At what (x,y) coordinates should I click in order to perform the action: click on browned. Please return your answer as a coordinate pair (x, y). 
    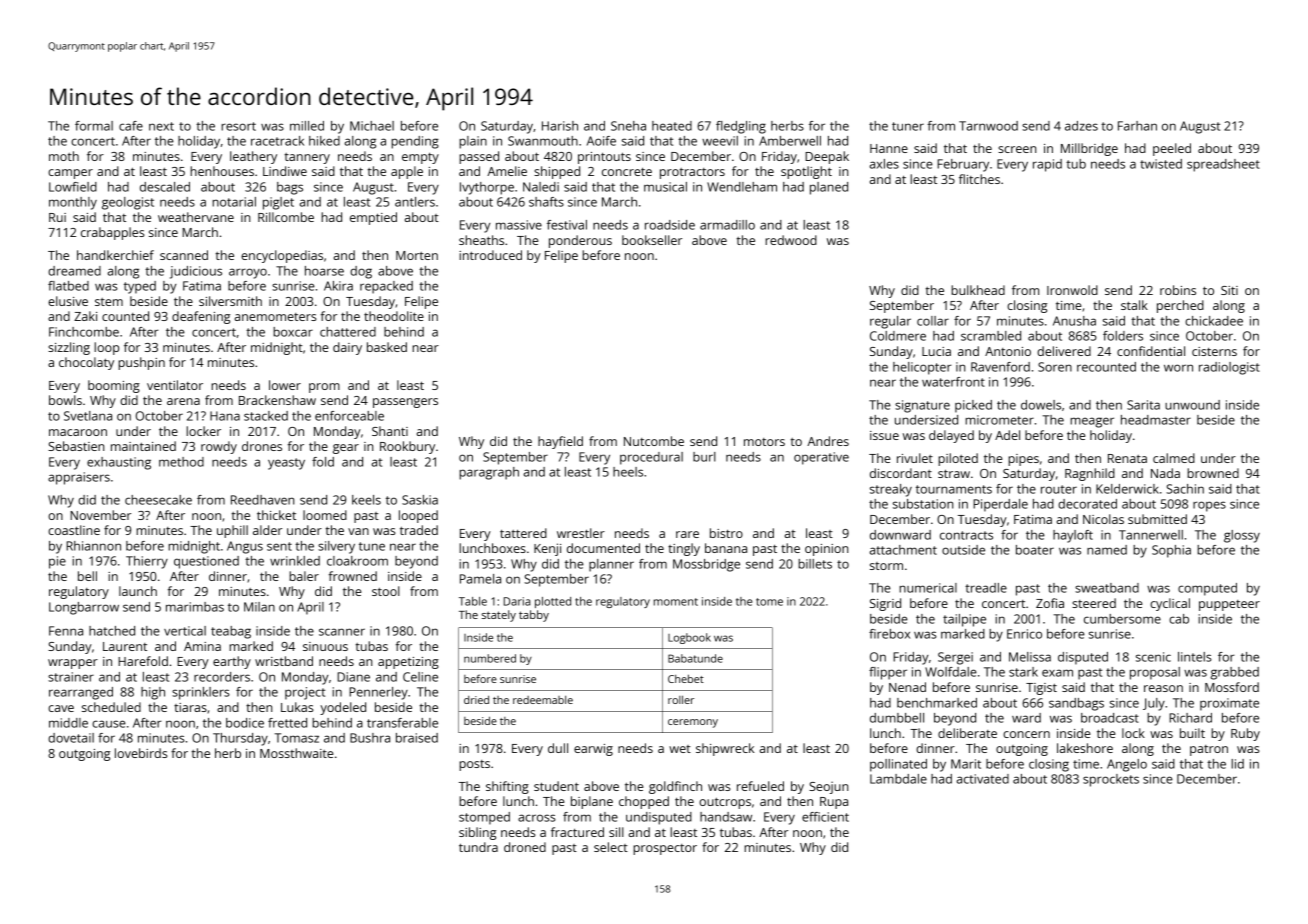
    Looking at the image, I should click on (1213, 473).
